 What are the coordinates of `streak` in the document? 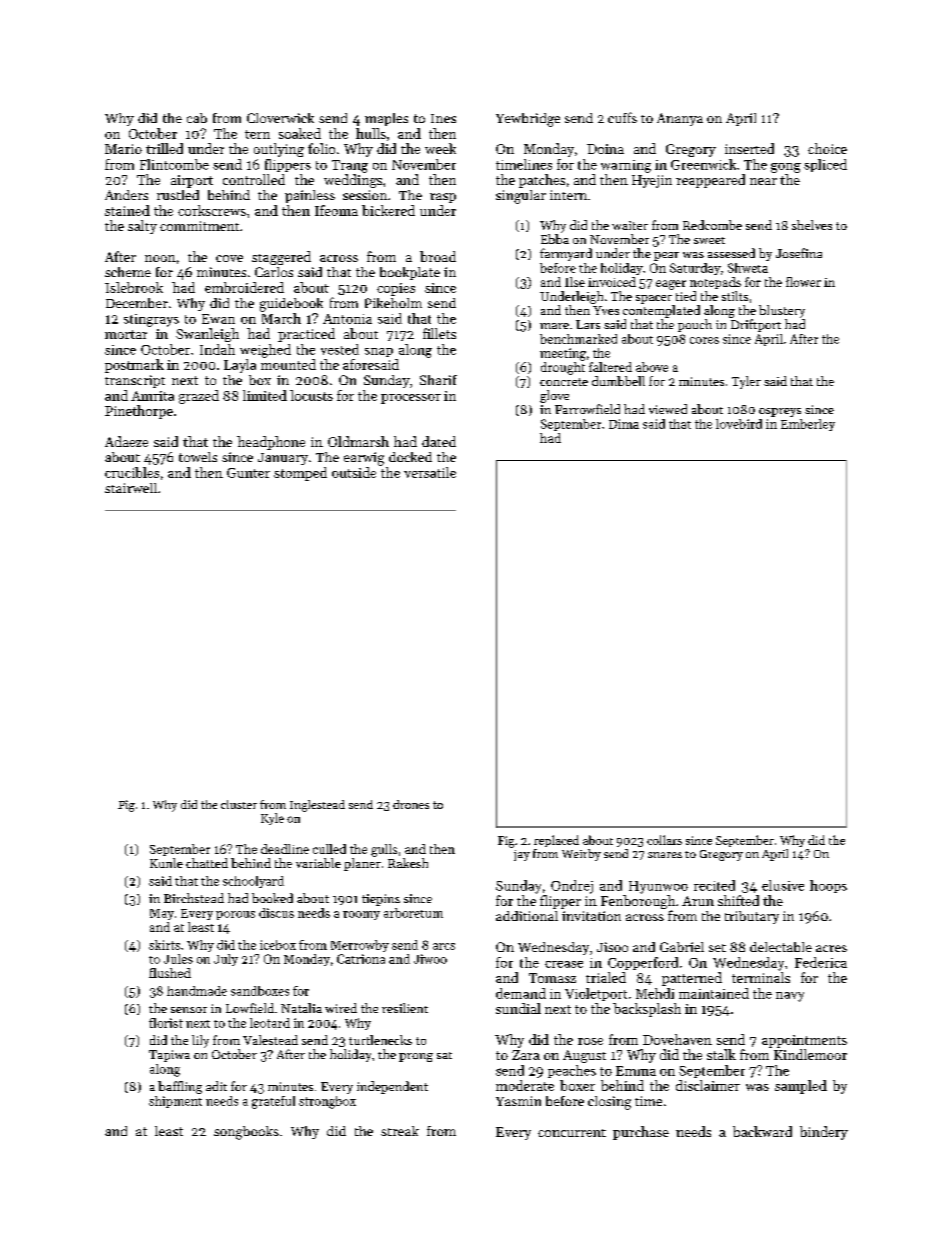 It's located at (400, 1131).
